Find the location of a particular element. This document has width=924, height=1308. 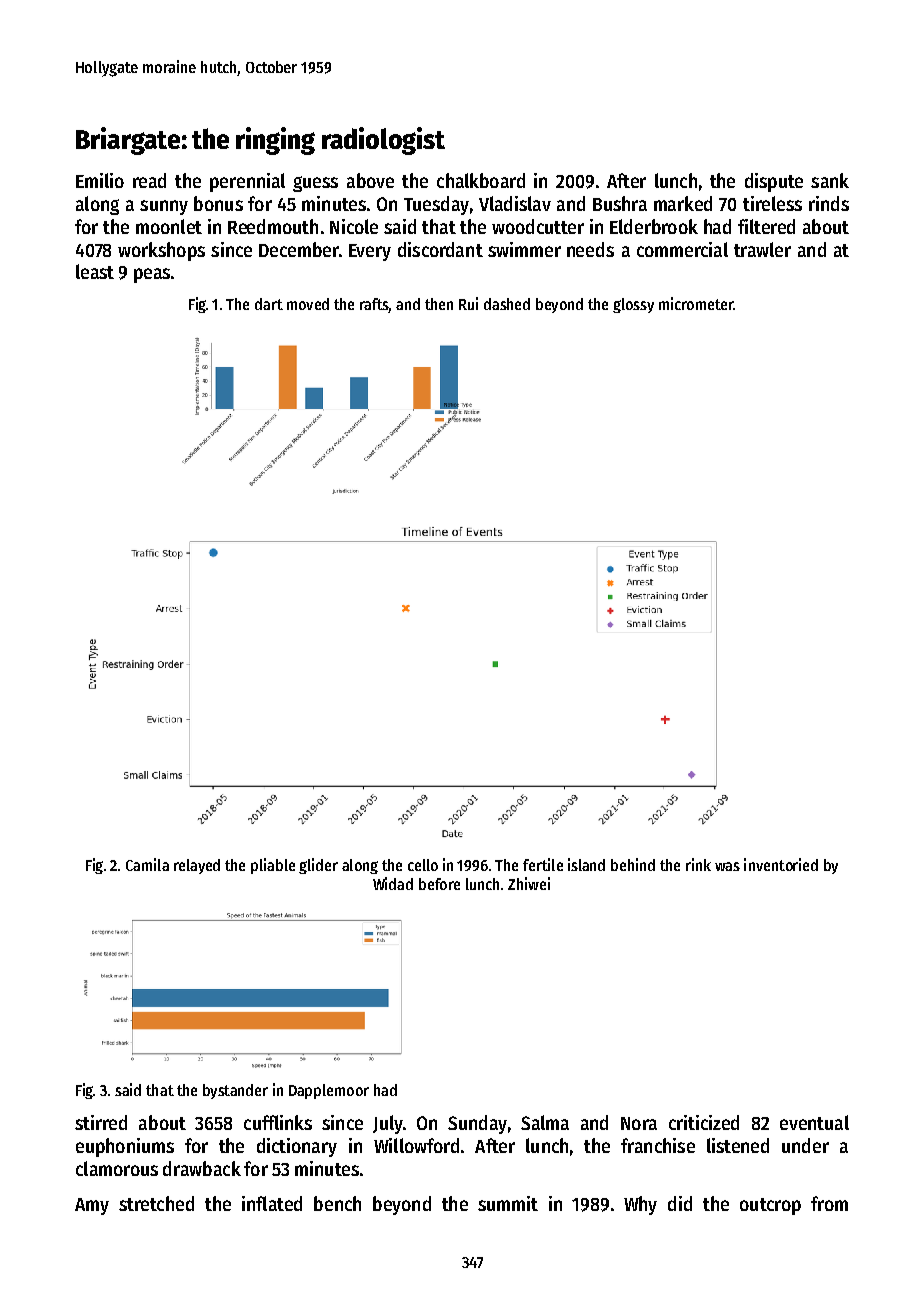

summit is located at coordinates (508, 1203).
